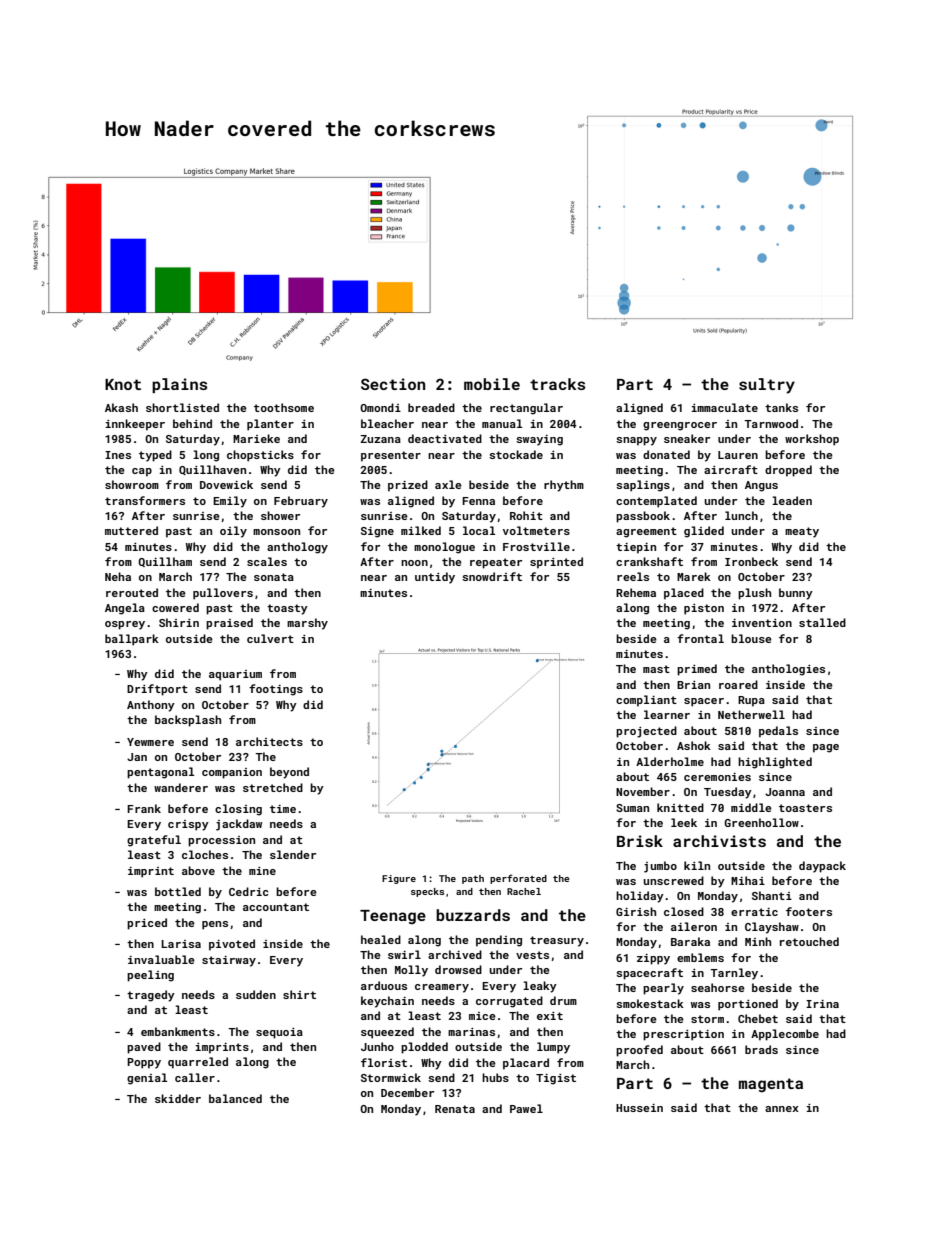 The image size is (952, 1233). I want to click on Pawel, so click(526, 1108).
